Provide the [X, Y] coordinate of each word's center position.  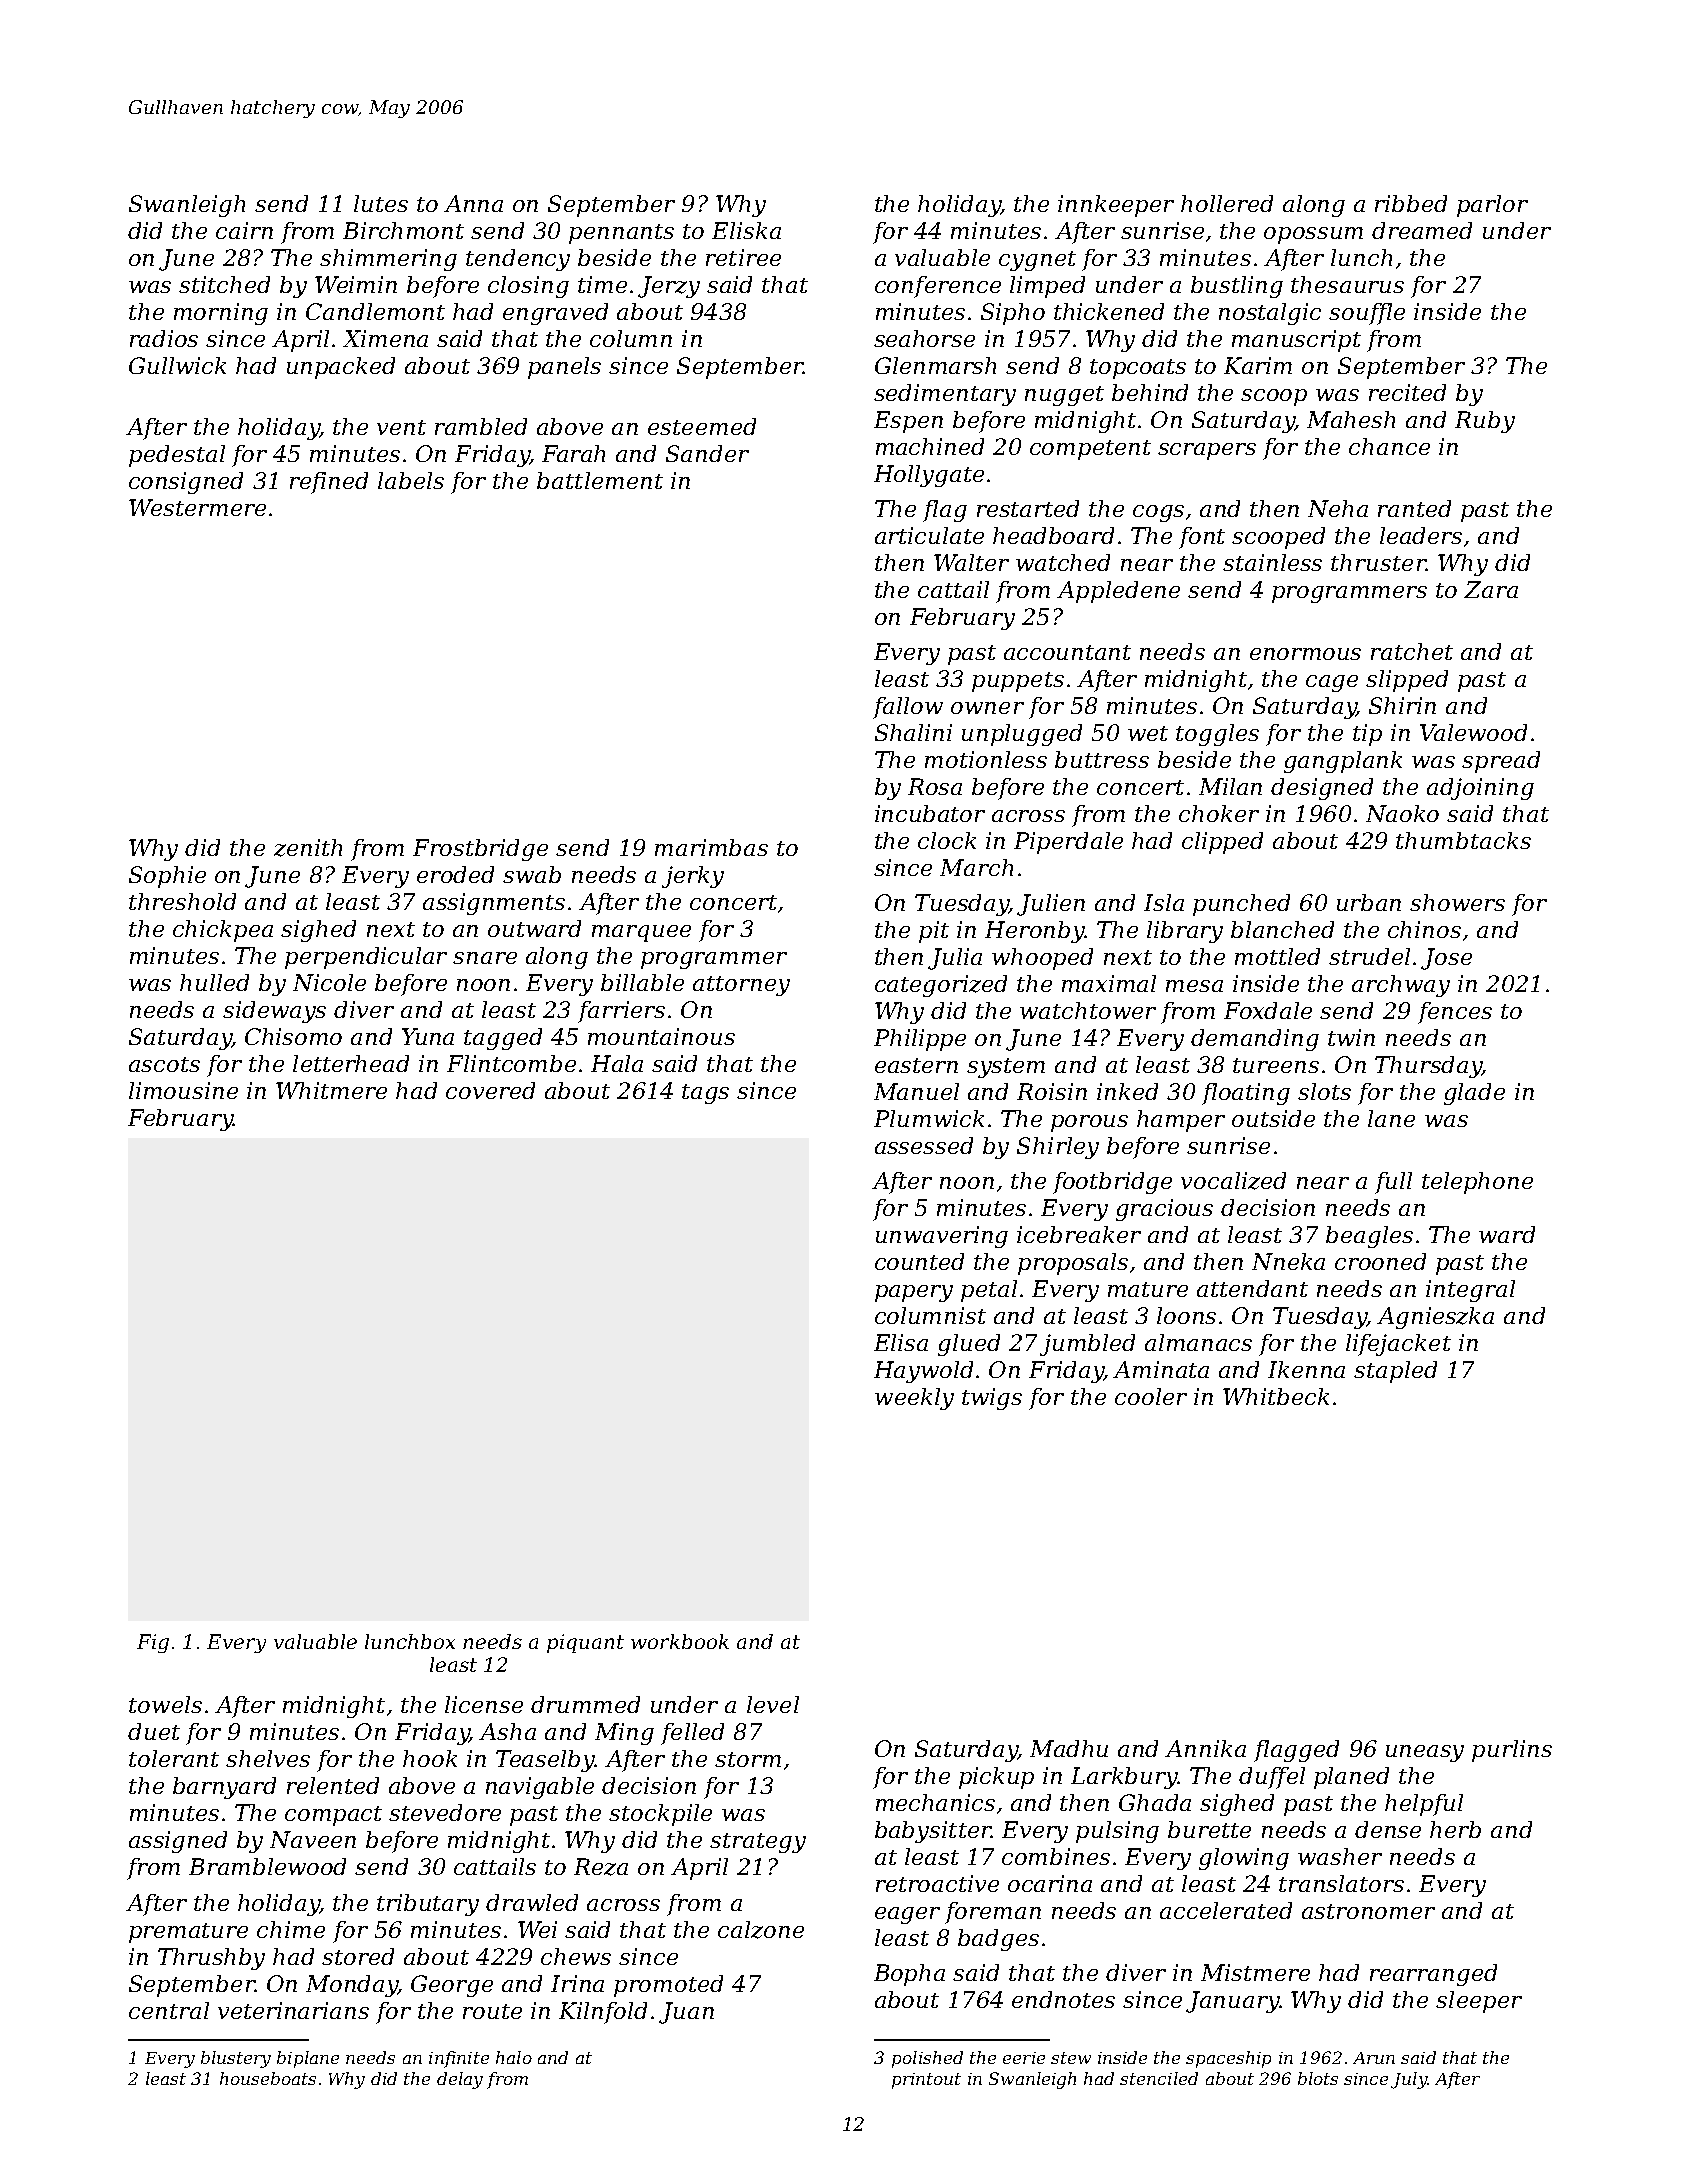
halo [514, 2057]
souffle [1367, 314]
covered [490, 1090]
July [1409, 2080]
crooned [1380, 1261]
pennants [621, 234]
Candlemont [375, 311]
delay [460, 2080]
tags [705, 1094]
